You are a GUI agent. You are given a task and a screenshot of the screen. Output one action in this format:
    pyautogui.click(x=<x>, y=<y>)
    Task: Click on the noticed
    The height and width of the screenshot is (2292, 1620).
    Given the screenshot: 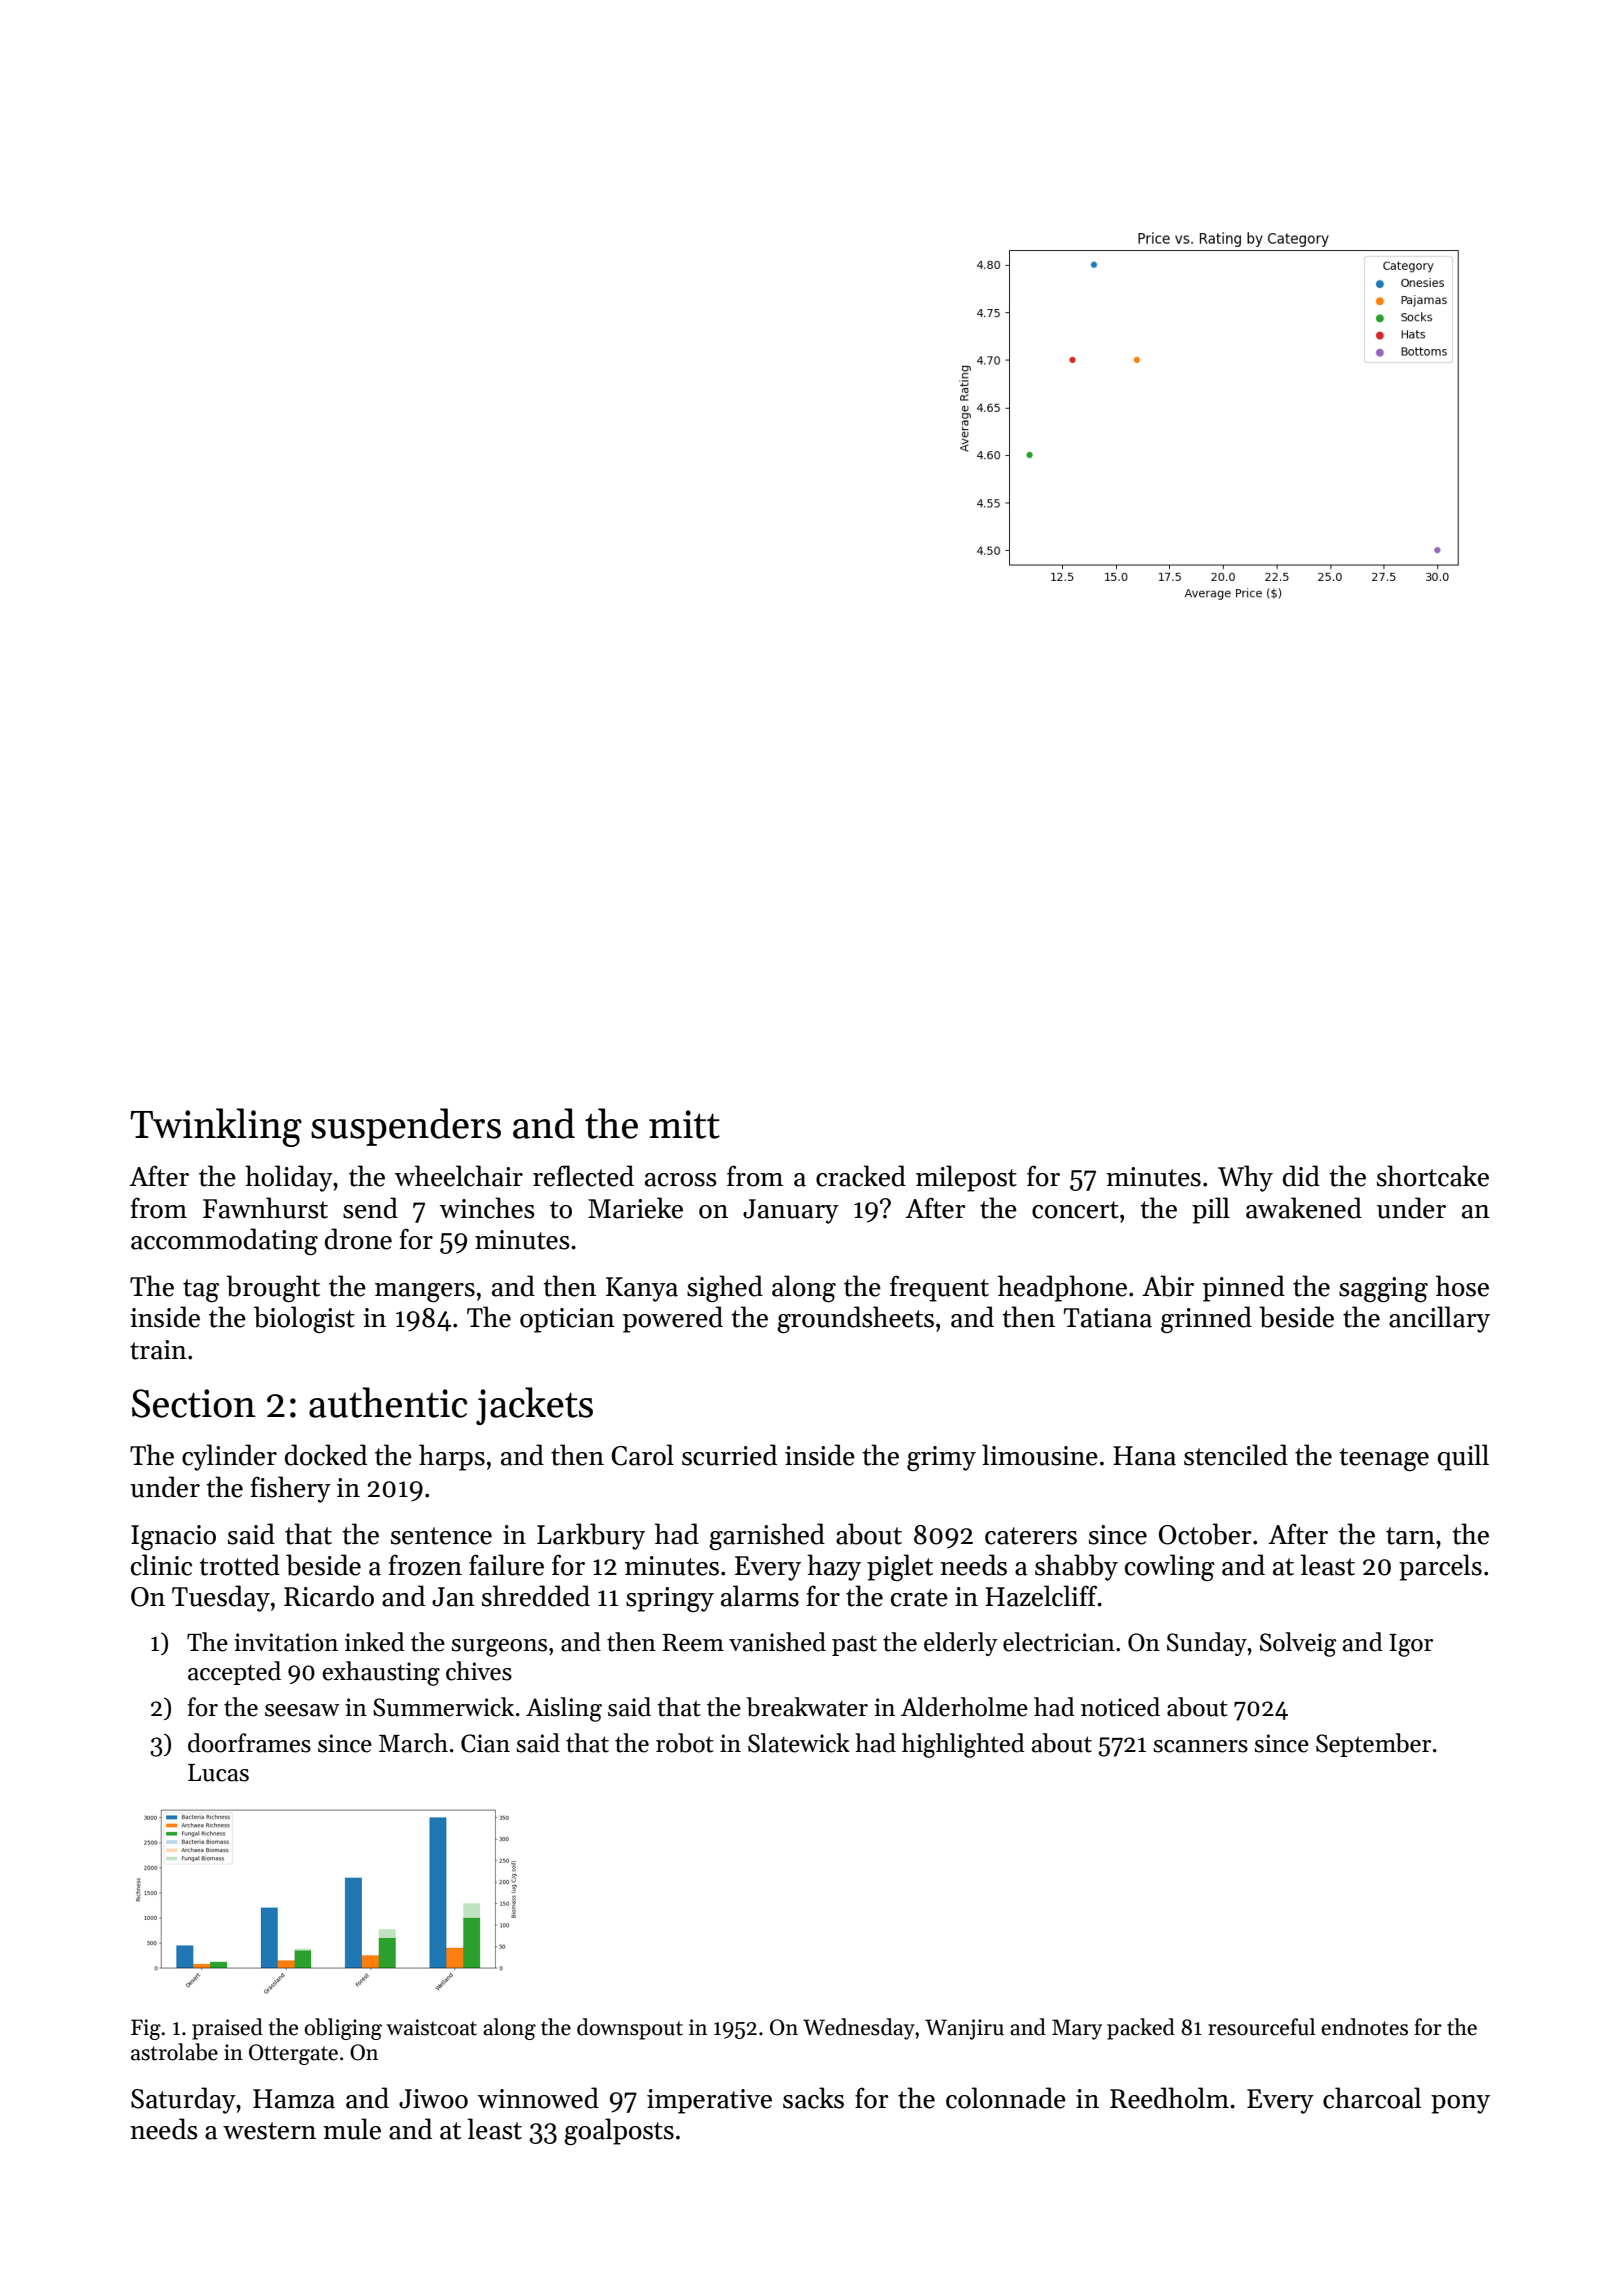 What is the action you would take?
    pyautogui.click(x=1120, y=1707)
